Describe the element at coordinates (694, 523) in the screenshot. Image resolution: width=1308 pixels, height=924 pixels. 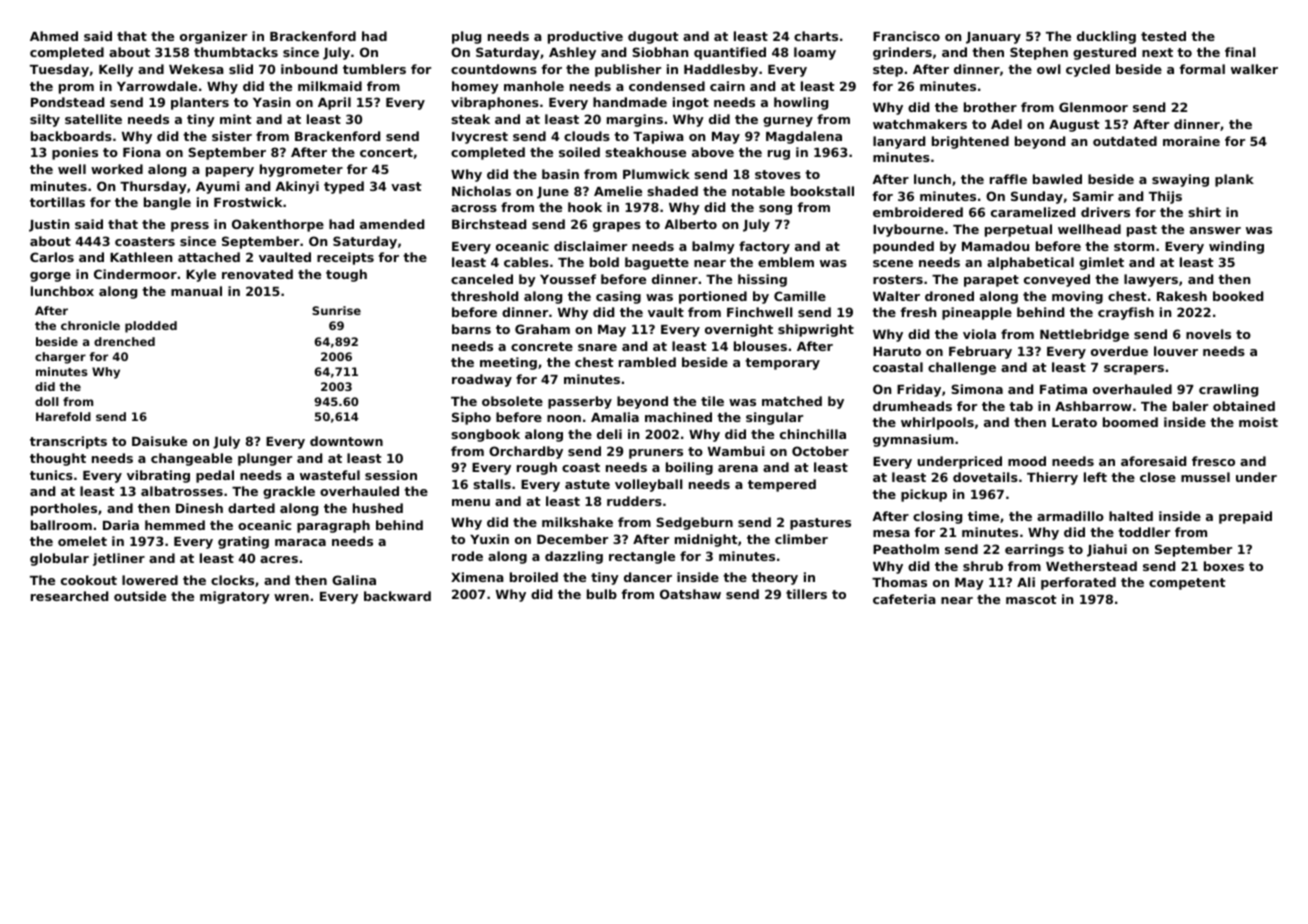
I see `Sedgeburn` at that location.
